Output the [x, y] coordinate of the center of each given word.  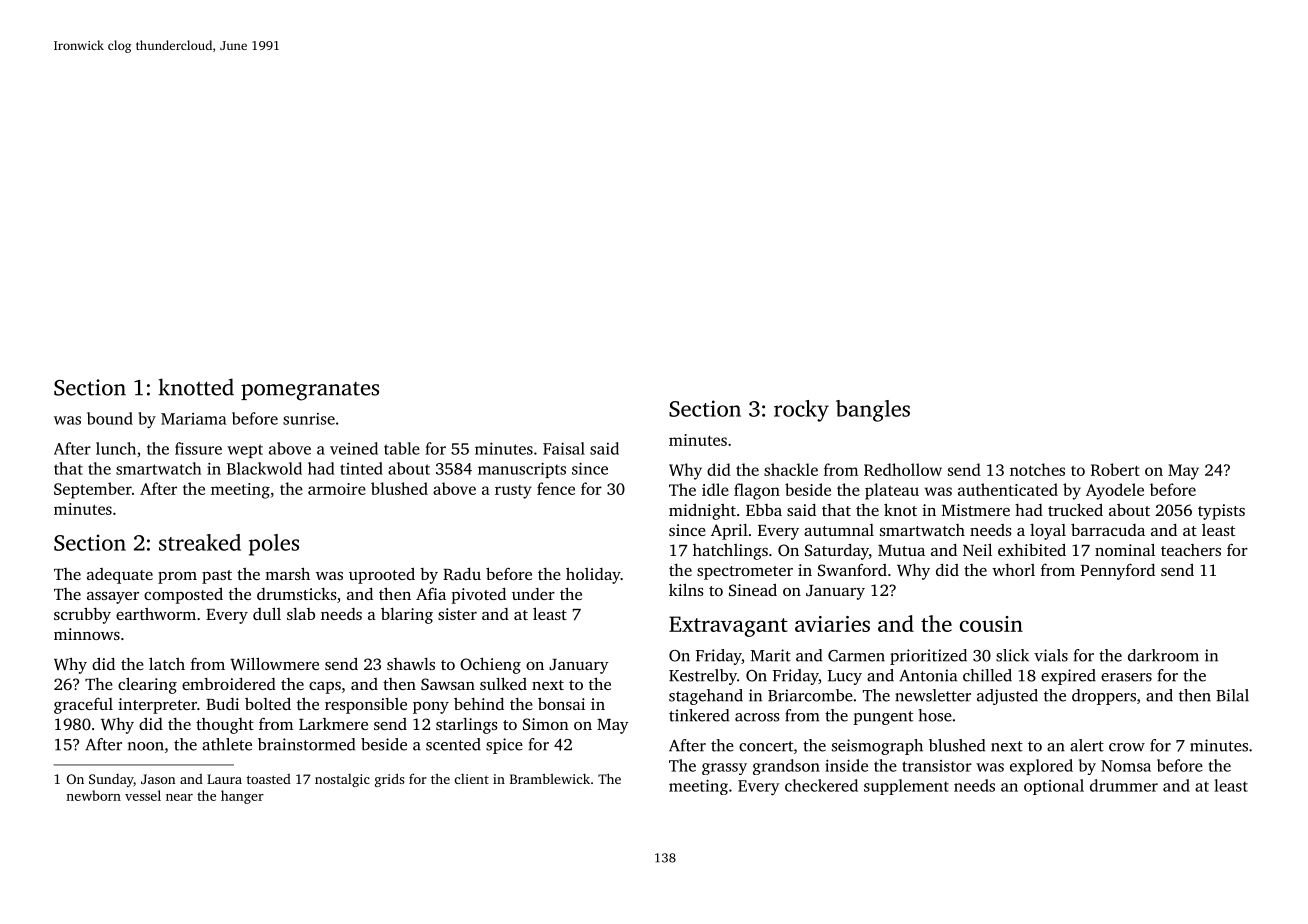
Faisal [564, 448]
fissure [198, 448]
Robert [1115, 469]
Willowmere [274, 664]
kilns [686, 589]
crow [1127, 747]
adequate [120, 576]
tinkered [699, 715]
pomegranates [310, 391]
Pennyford [1118, 571]
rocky [801, 411]
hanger [242, 797]
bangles [873, 411]
